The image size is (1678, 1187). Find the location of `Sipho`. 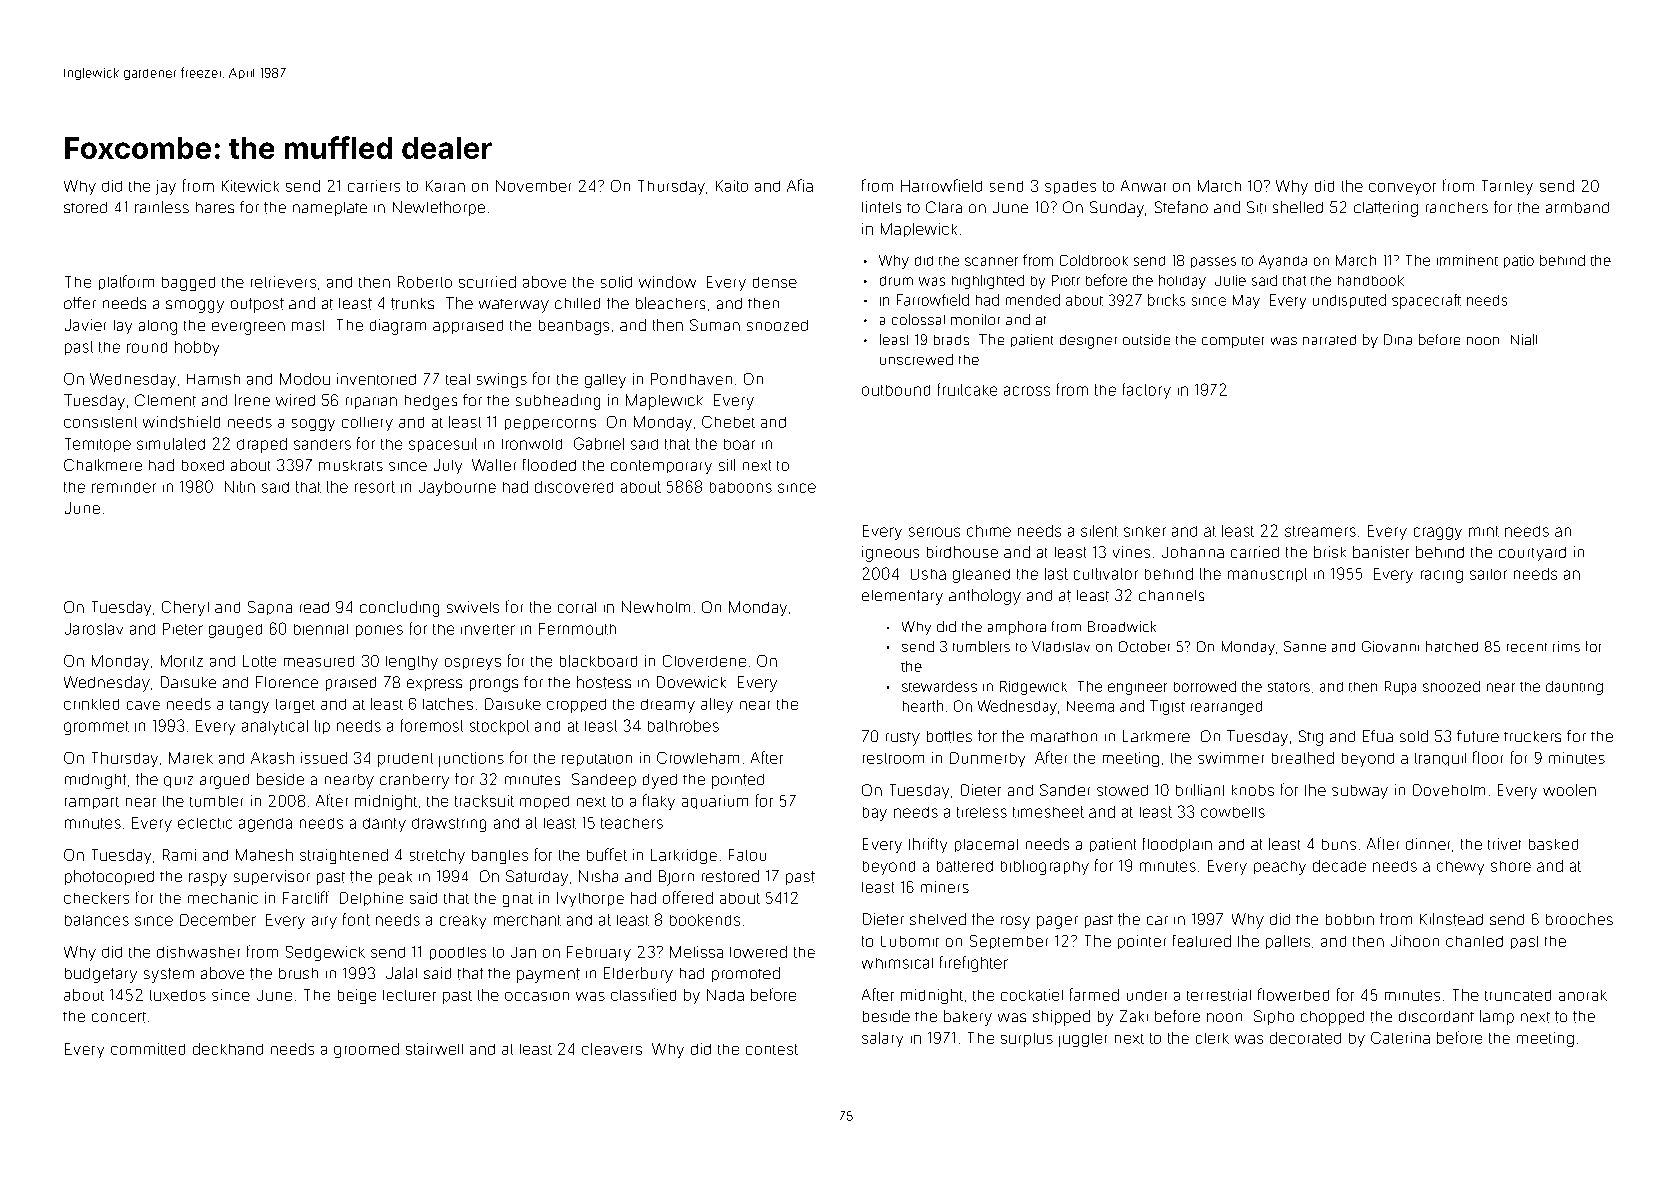

Sipho is located at coordinates (1274, 1017).
